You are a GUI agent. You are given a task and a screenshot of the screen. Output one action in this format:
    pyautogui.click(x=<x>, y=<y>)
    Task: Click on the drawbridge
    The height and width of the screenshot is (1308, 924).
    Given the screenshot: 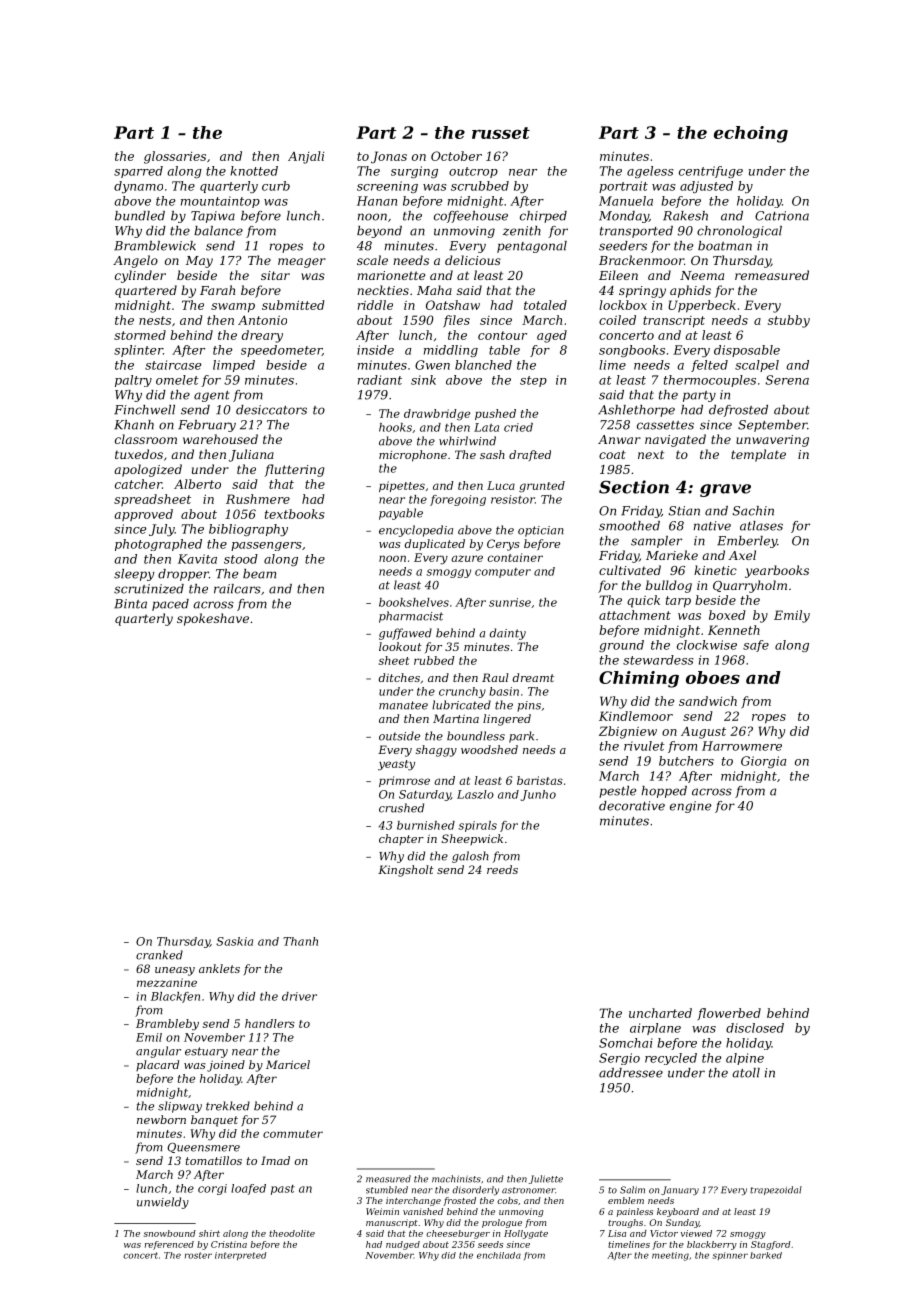 What is the action you would take?
    pyautogui.click(x=437, y=414)
